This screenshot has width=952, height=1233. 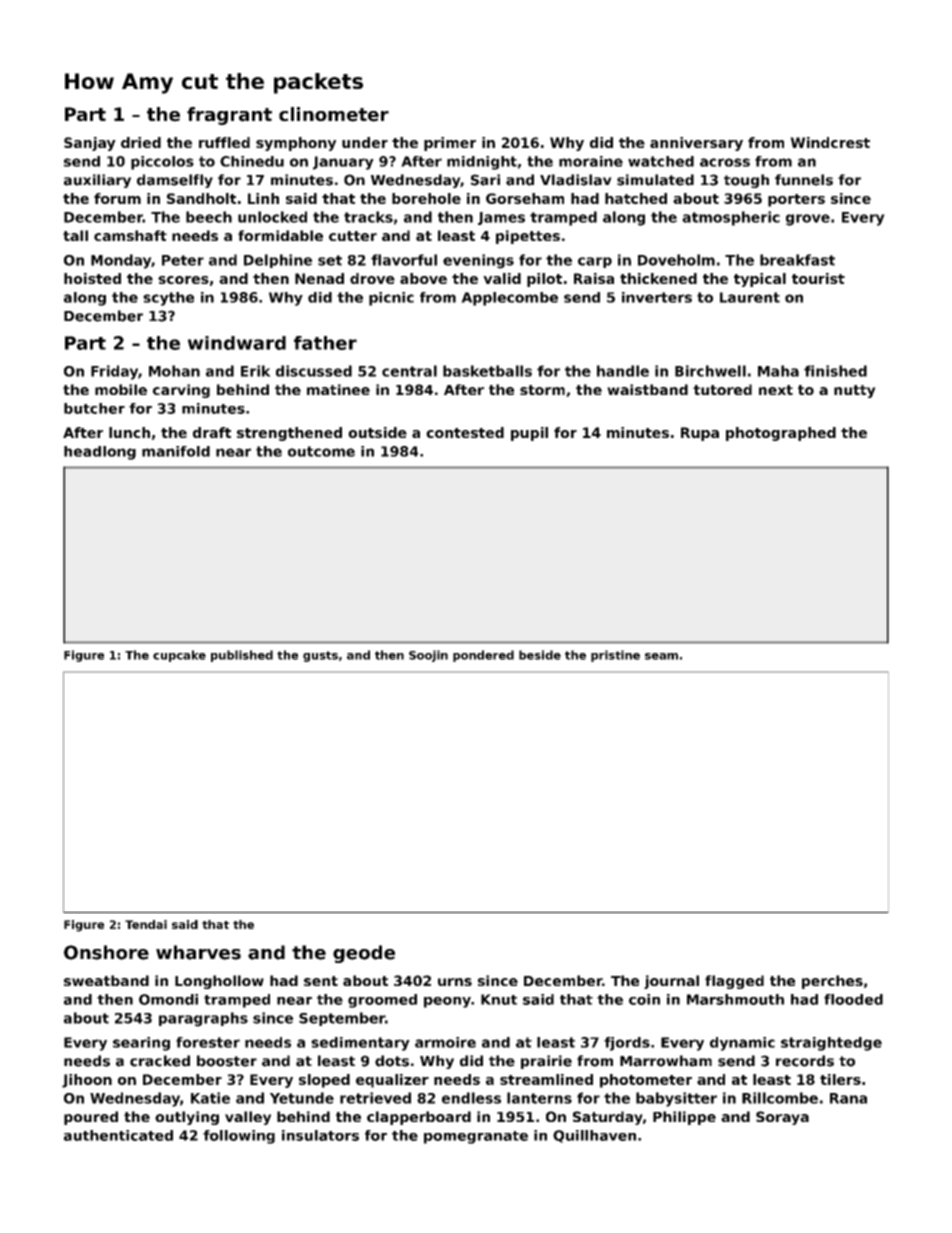 I want to click on photographed, so click(x=781, y=434).
